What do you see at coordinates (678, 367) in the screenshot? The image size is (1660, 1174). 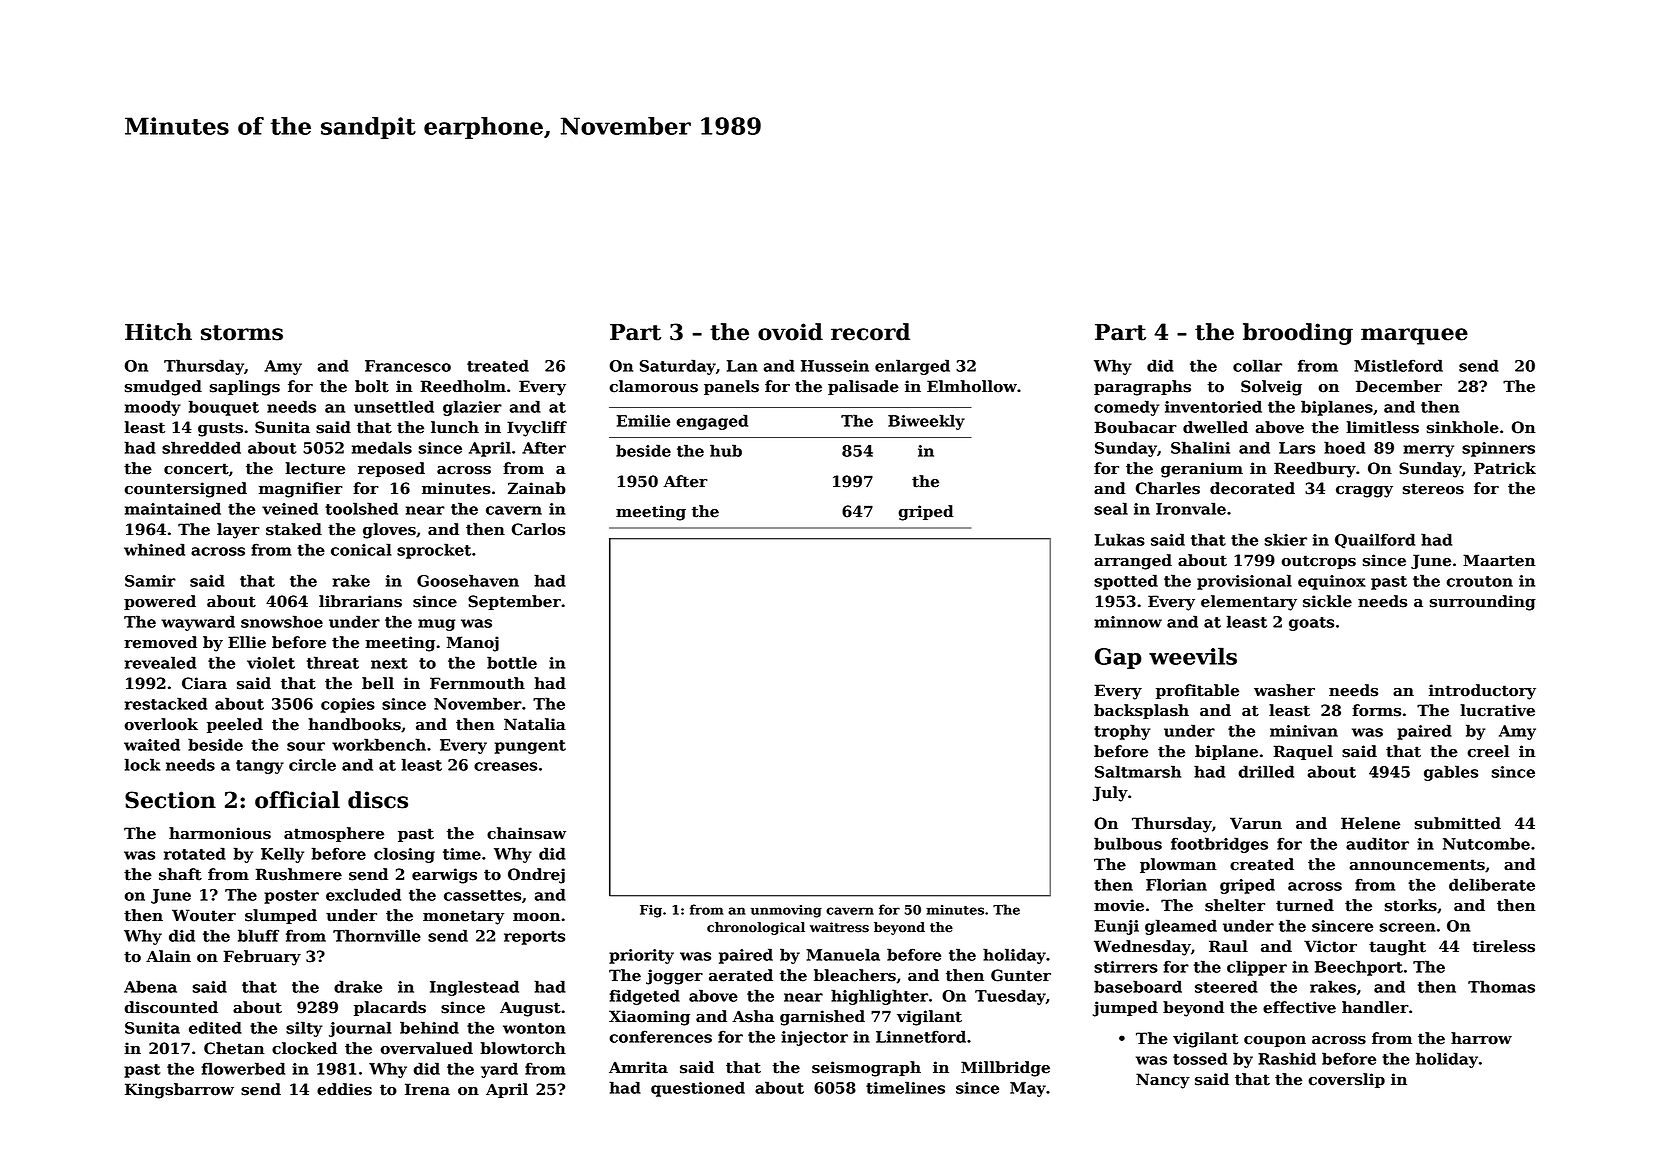 I see `Saturday` at bounding box center [678, 367].
